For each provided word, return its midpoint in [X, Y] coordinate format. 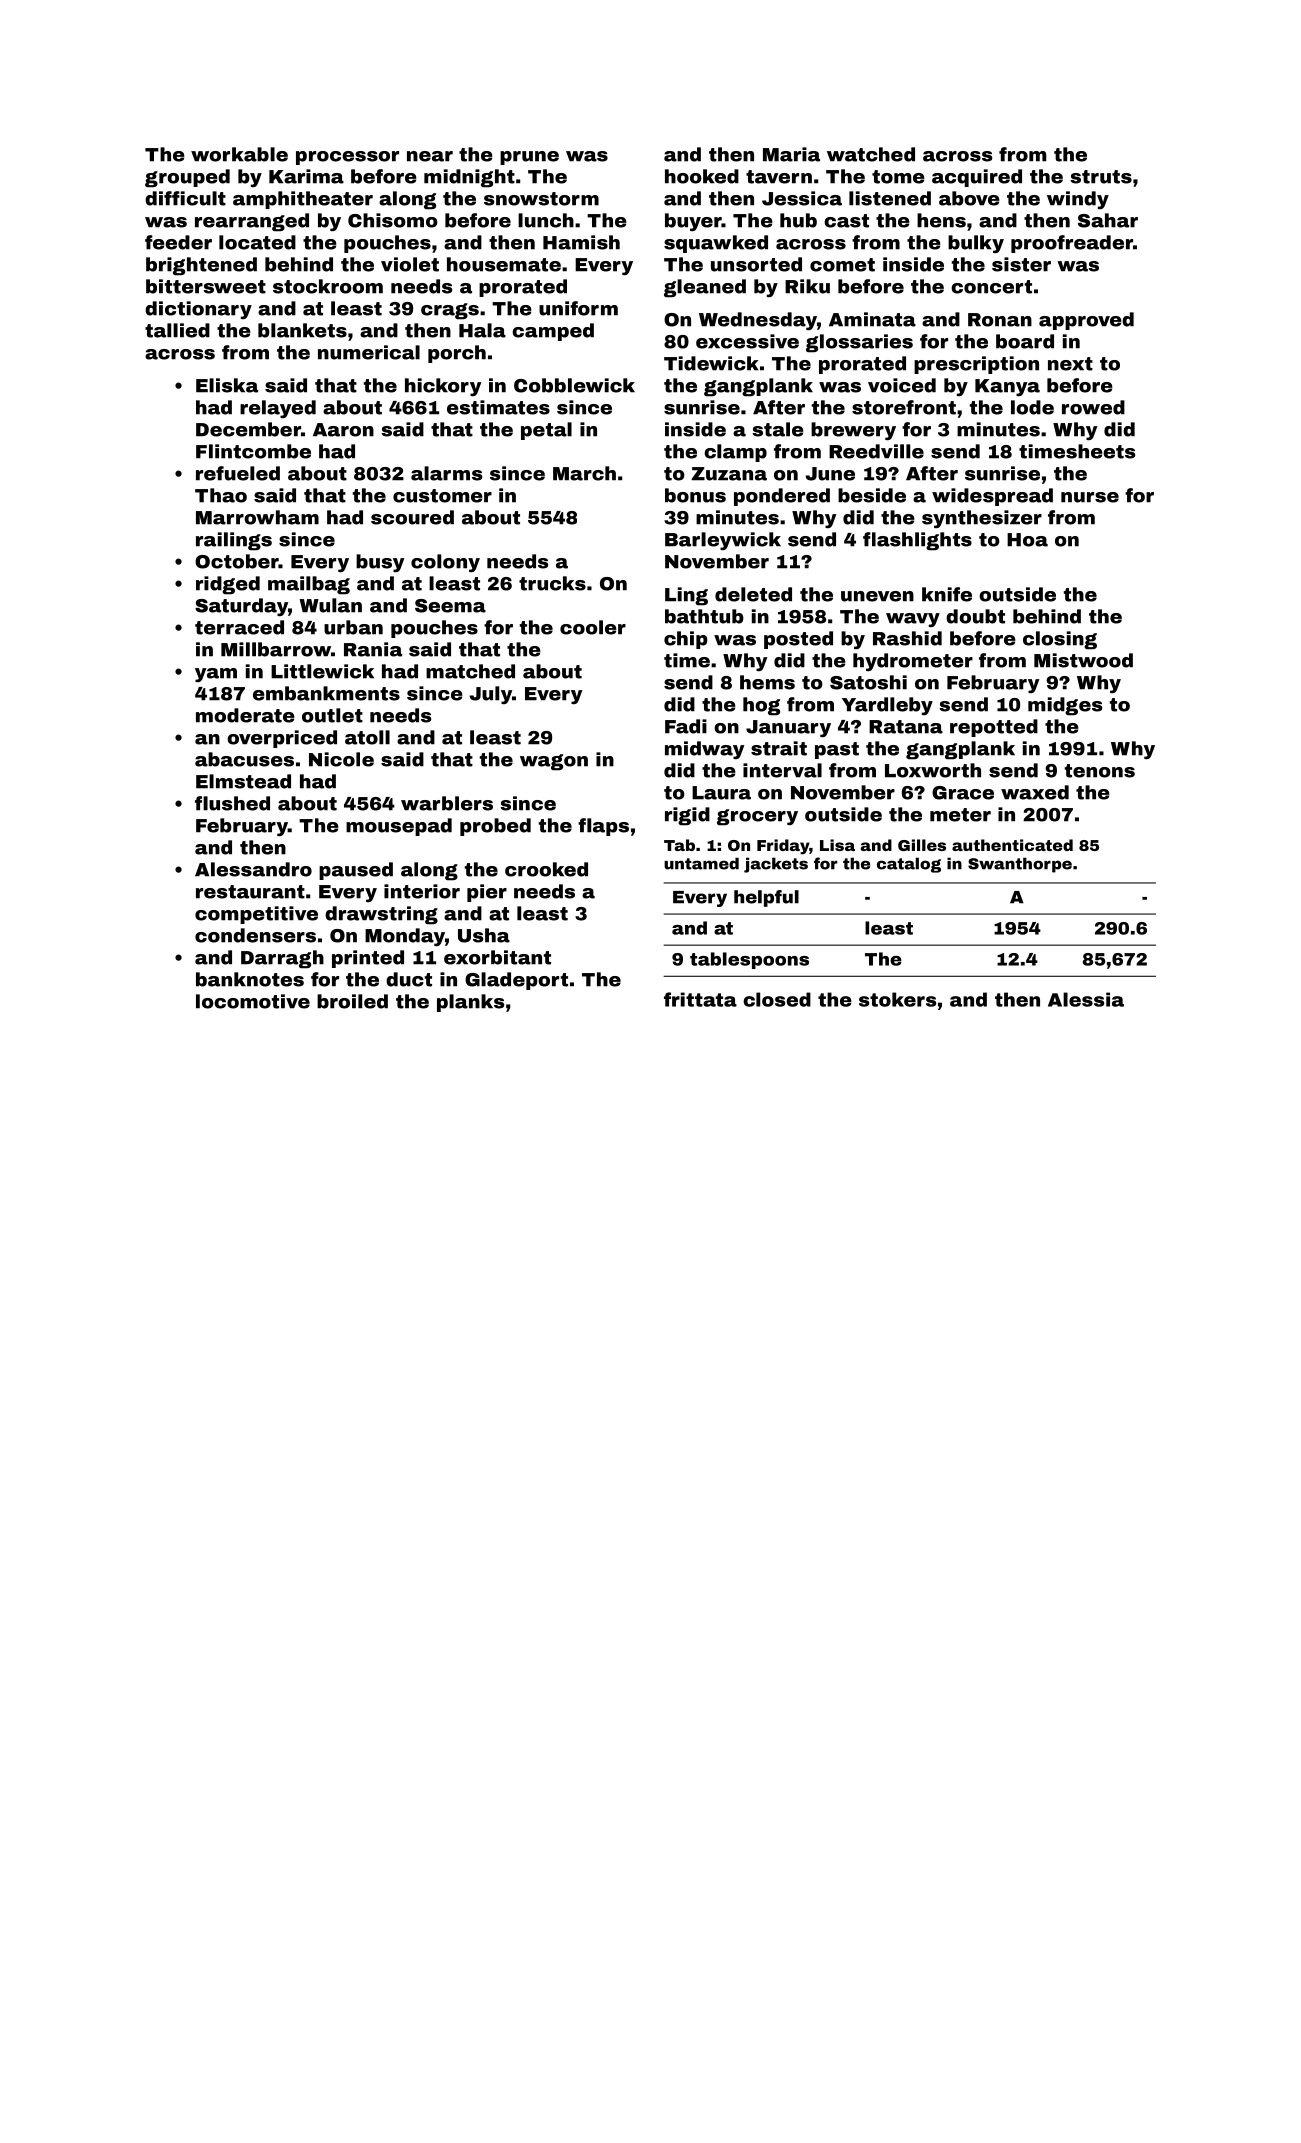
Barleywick [723, 541]
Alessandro [253, 869]
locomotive [253, 1001]
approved [1086, 321]
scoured [412, 517]
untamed [701, 863]
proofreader [1072, 244]
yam [216, 675]
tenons [1100, 771]
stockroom [328, 286]
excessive [747, 341]
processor [347, 158]
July [491, 695]
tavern [779, 177]
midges [1065, 706]
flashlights [917, 541]
